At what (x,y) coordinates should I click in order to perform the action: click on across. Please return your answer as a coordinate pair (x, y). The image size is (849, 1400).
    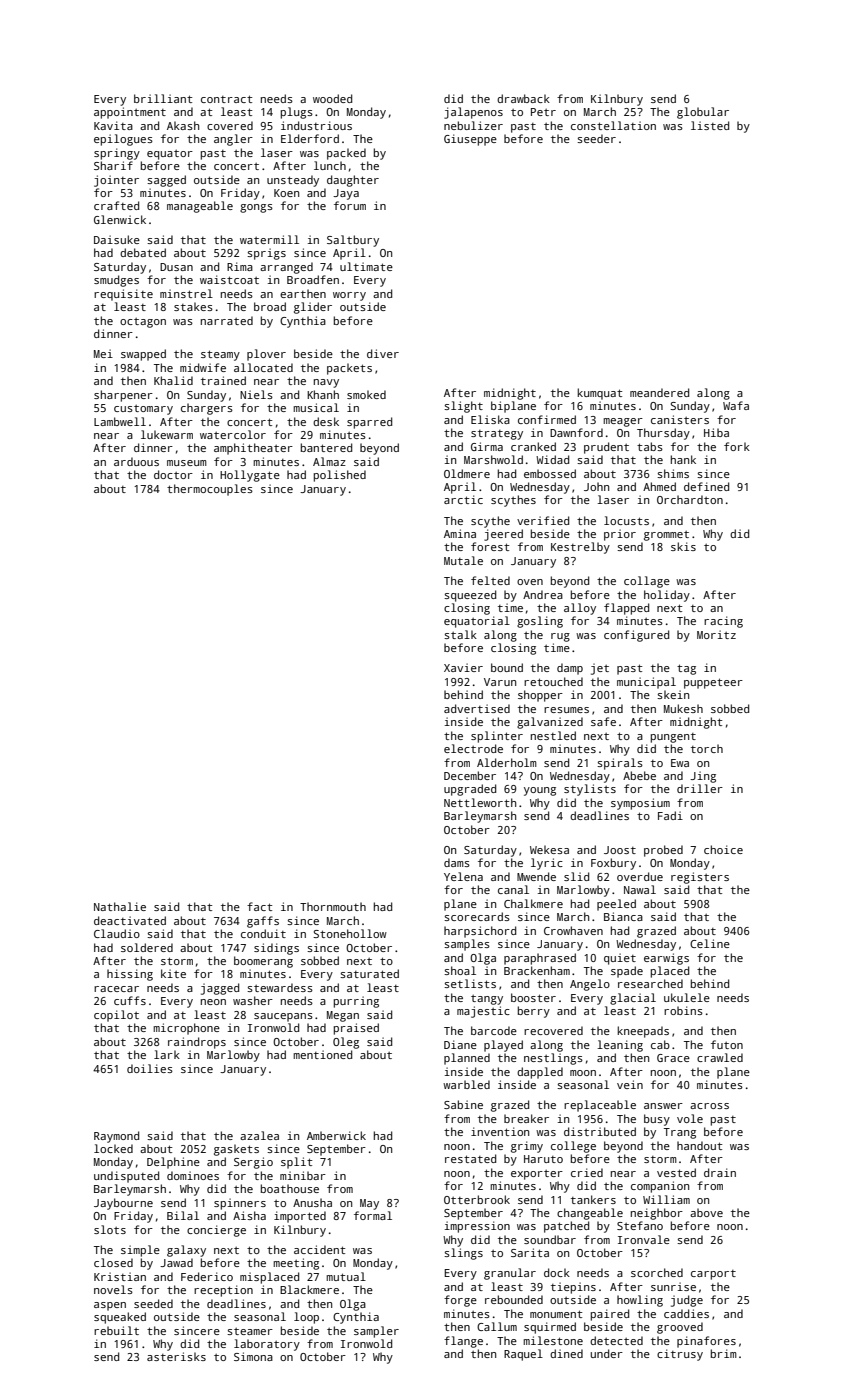
    Looking at the image, I should click on (709, 1106).
